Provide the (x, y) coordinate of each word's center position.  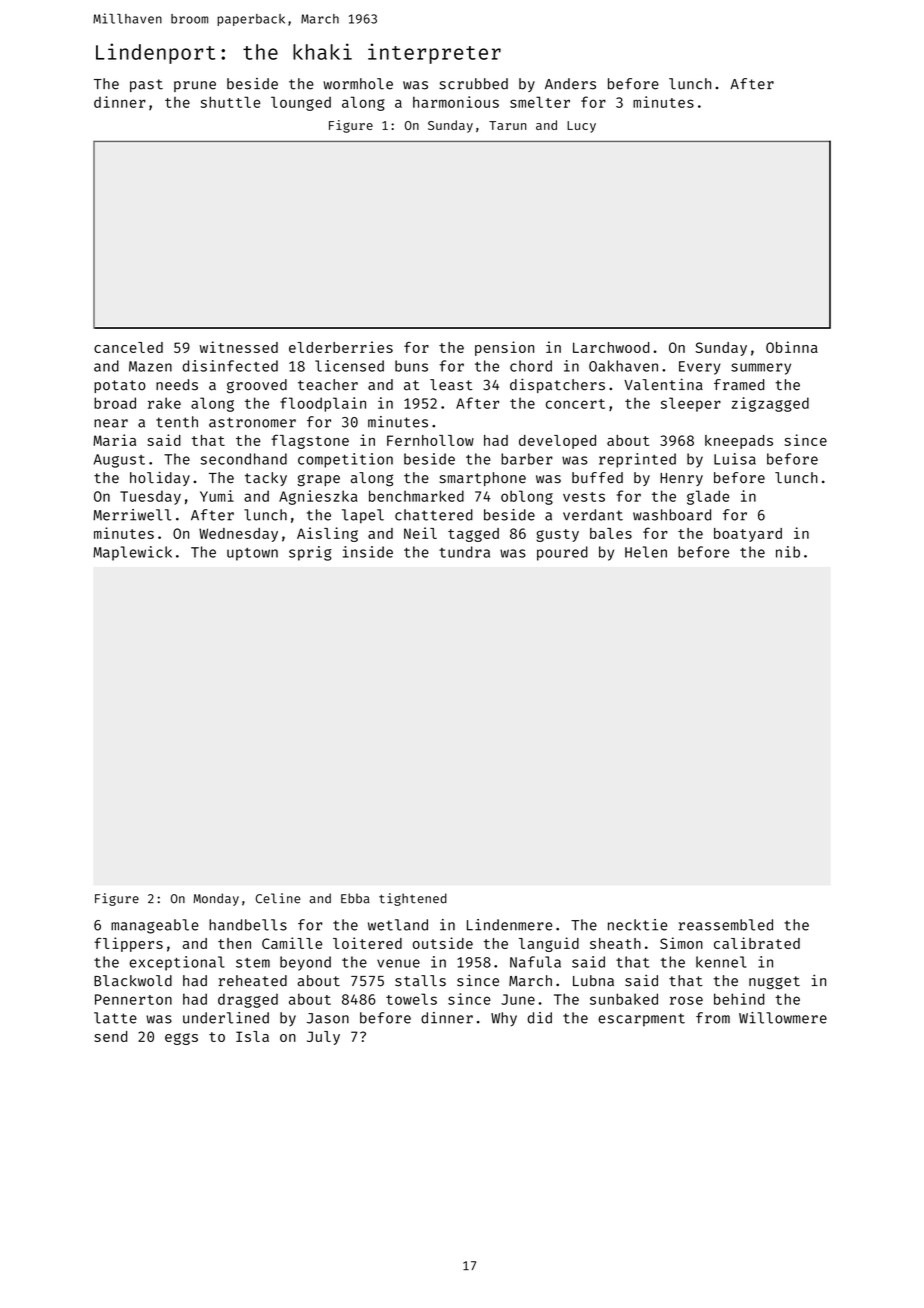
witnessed (239, 347)
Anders (570, 84)
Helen (646, 552)
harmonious (456, 102)
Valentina (663, 384)
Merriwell (132, 515)
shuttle (230, 102)
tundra (464, 552)
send (110, 1036)
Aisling (327, 534)
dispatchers (557, 385)
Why (504, 1019)
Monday (216, 899)
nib (788, 552)
